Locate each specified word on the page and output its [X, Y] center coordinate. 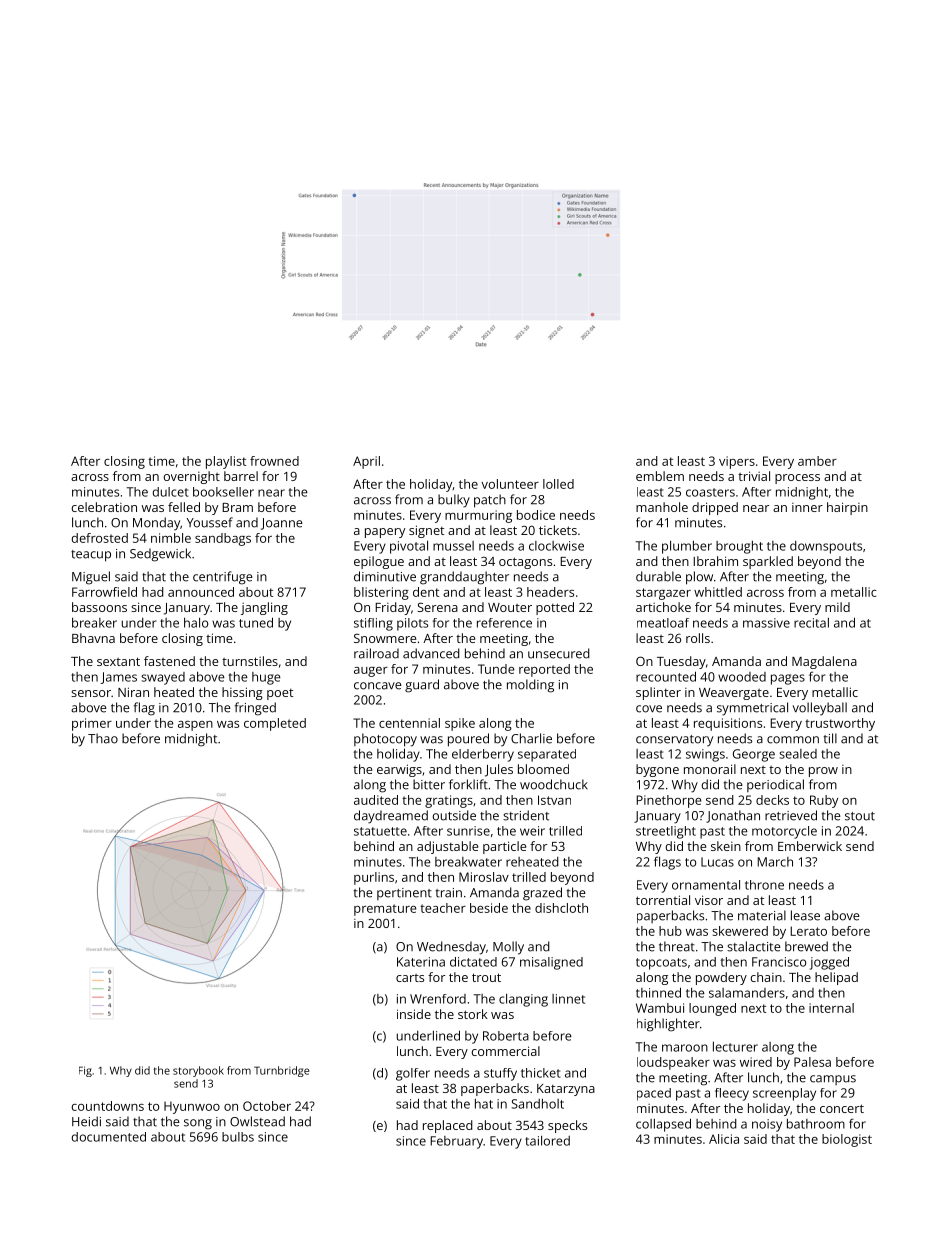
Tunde [496, 669]
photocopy [385, 740]
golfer [413, 1074]
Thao [103, 738]
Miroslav [484, 877]
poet [280, 694]
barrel [241, 476]
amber [817, 461]
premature [385, 910]
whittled [718, 592]
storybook [198, 1071]
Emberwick [810, 846]
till [830, 738]
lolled [558, 484]
